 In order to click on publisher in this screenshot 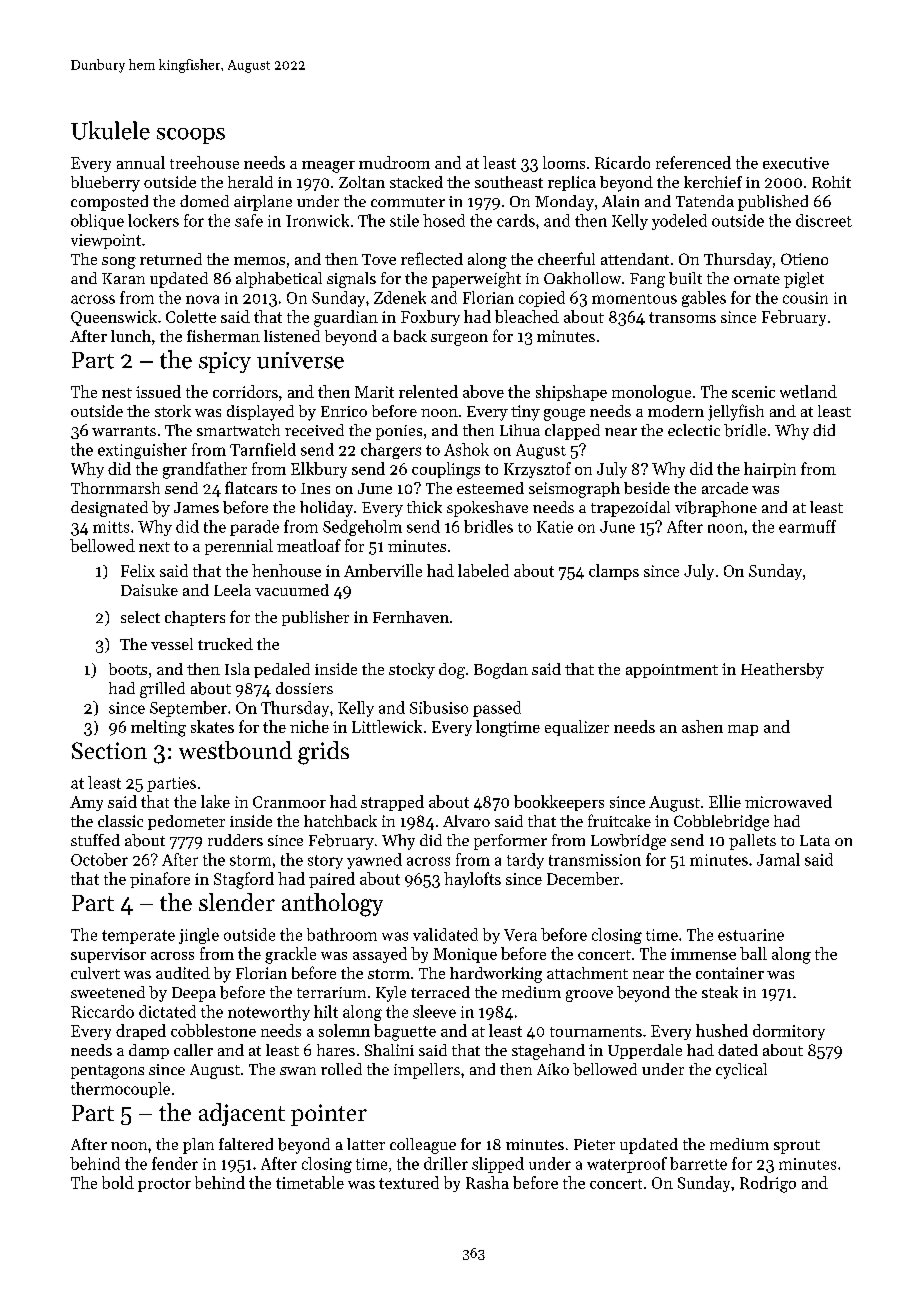, I will do `click(315, 618)`.
